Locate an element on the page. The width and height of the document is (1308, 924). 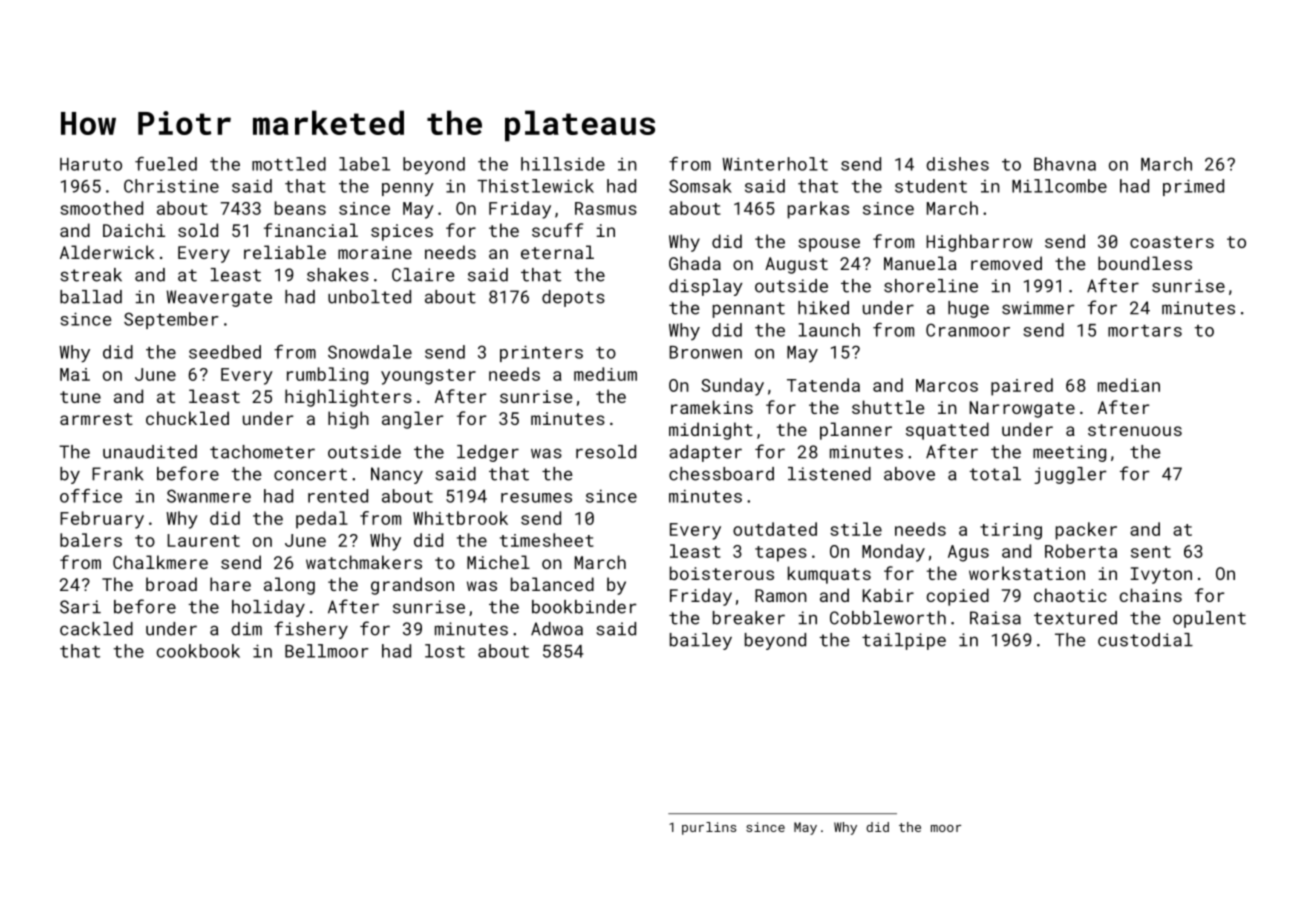
tailpipe is located at coordinates (904, 641).
